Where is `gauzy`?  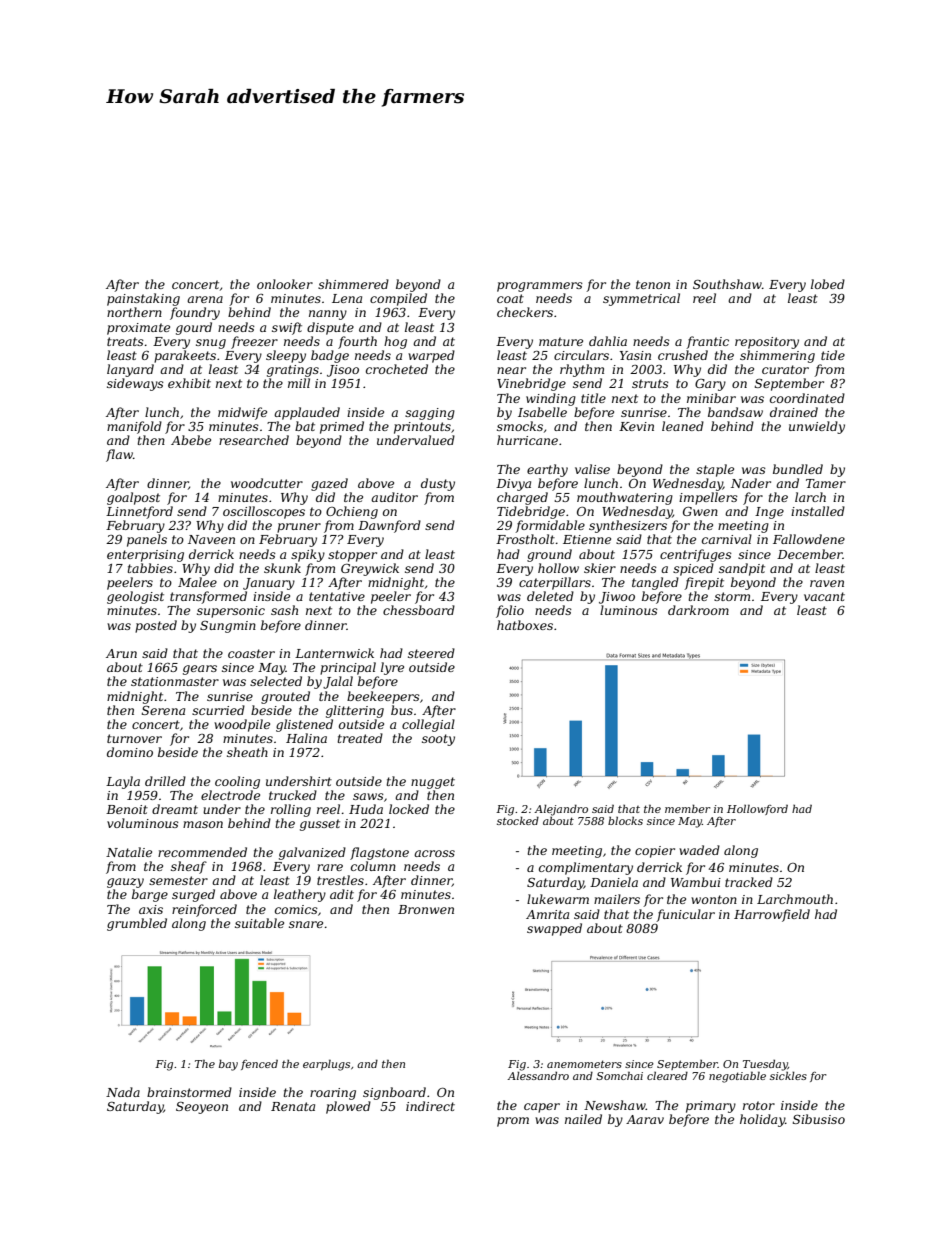 gauzy is located at coordinates (125, 883).
